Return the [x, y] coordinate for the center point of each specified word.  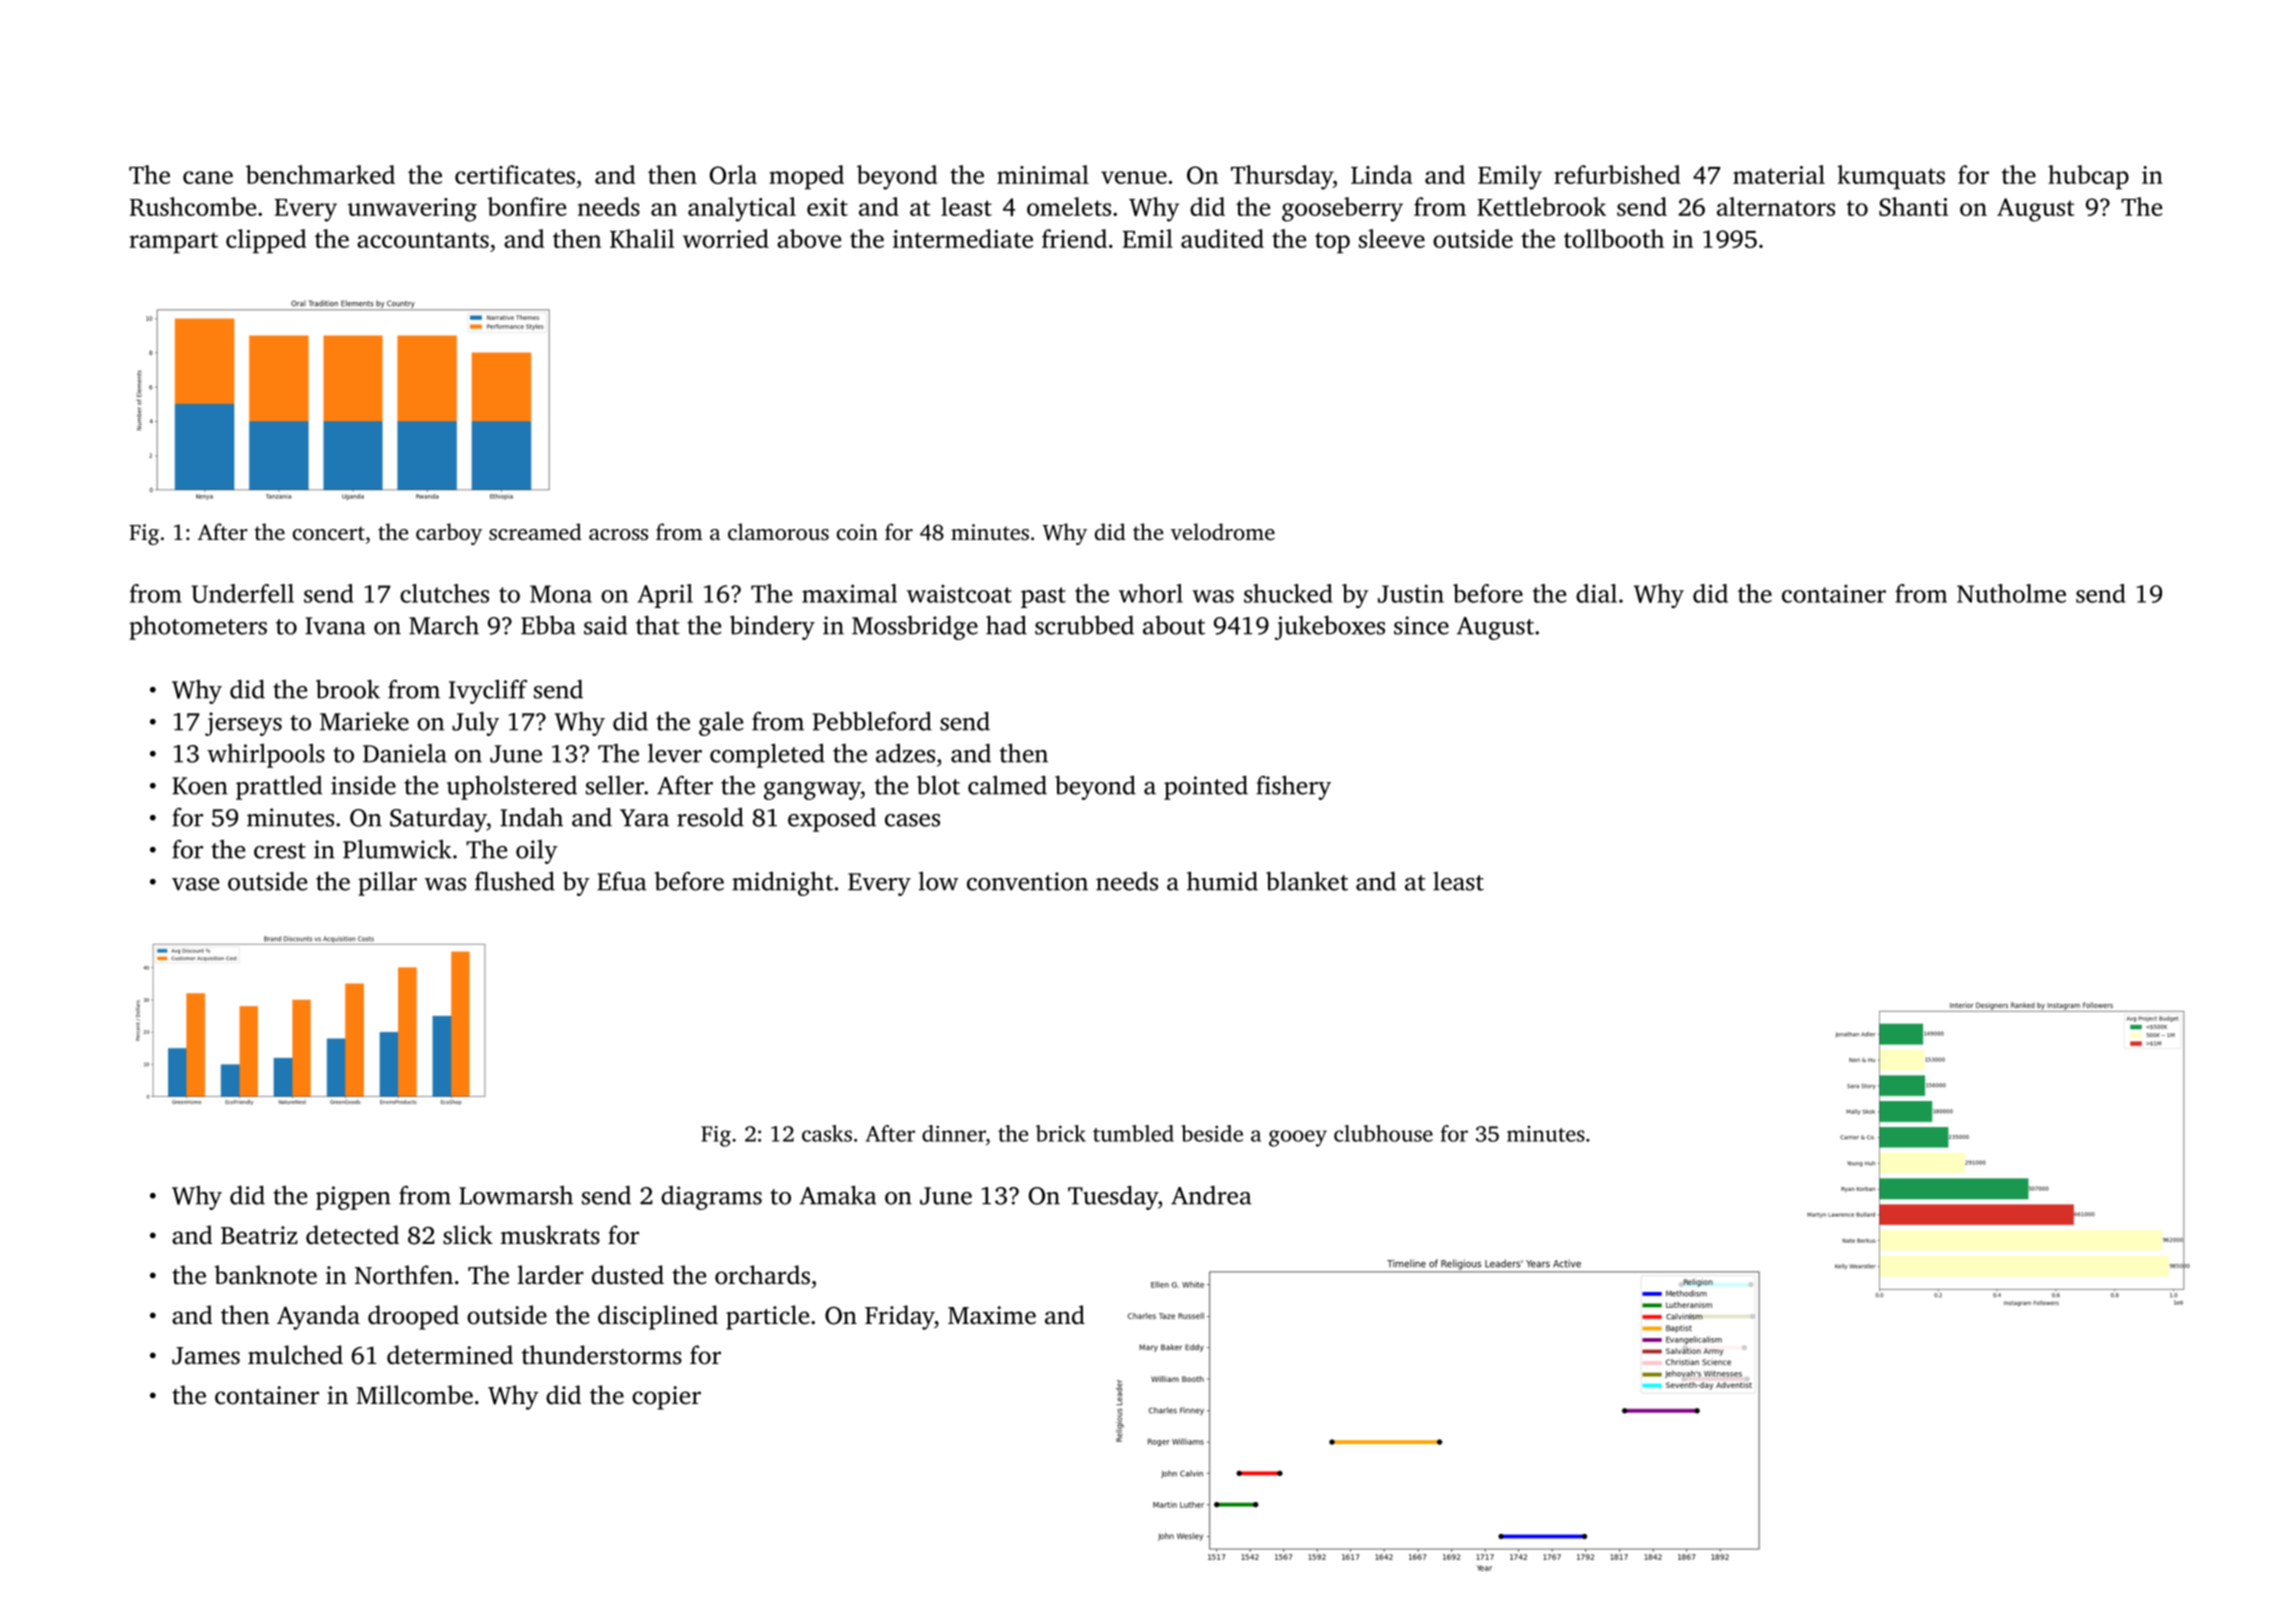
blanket [1307, 881]
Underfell [242, 593]
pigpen [353, 1198]
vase [195, 884]
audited [1222, 238]
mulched [295, 1355]
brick [1061, 1133]
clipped [266, 241]
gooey [1298, 1138]
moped [806, 177]
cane [208, 177]
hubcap [2088, 177]
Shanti [1913, 206]
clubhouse [1383, 1133]
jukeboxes [1330, 627]
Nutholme [2011, 593]
